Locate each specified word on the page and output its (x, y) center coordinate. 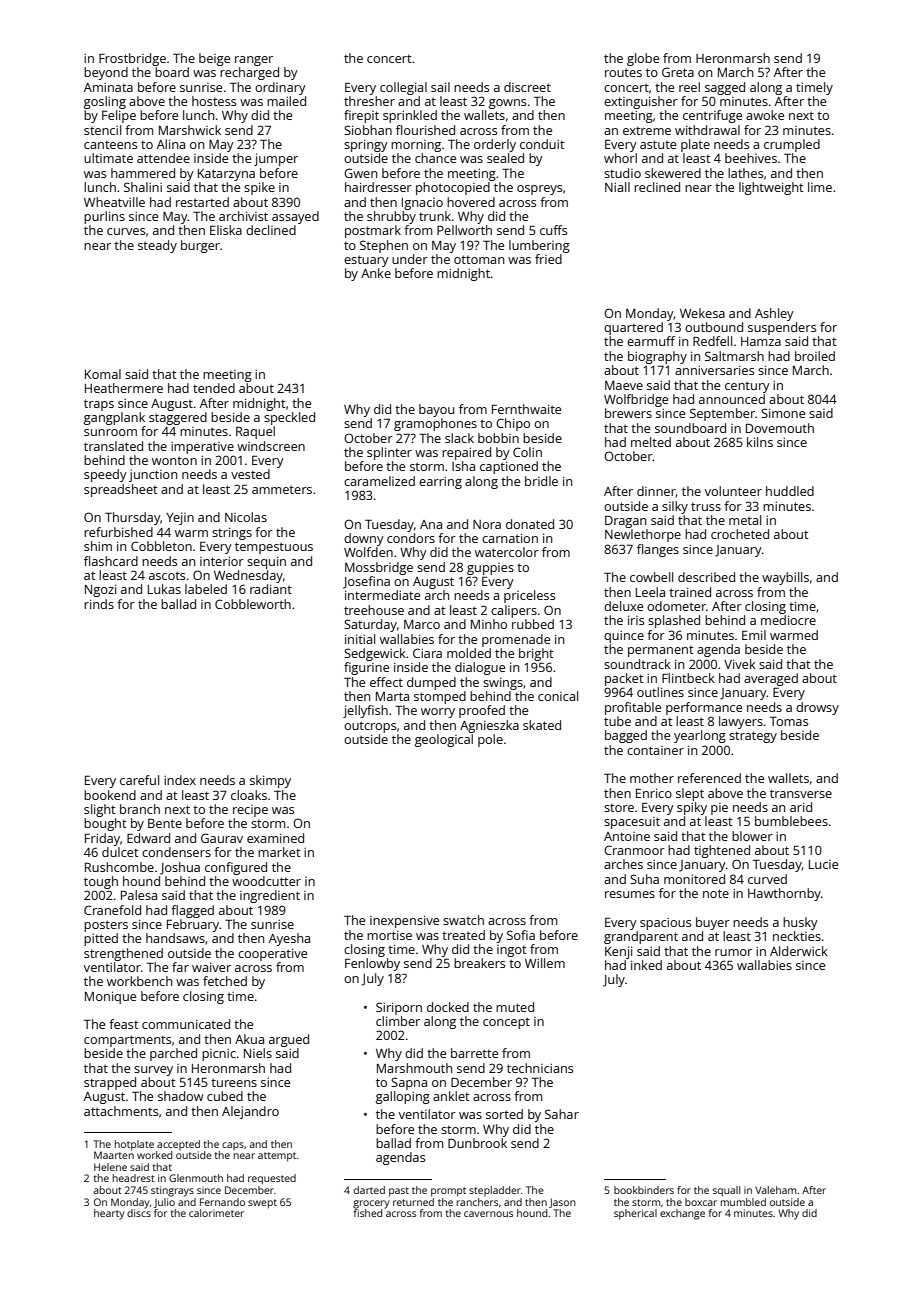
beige (214, 59)
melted (651, 442)
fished (368, 1213)
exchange (682, 1214)
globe (643, 59)
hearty (109, 1214)
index (180, 780)
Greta (678, 72)
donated (530, 524)
